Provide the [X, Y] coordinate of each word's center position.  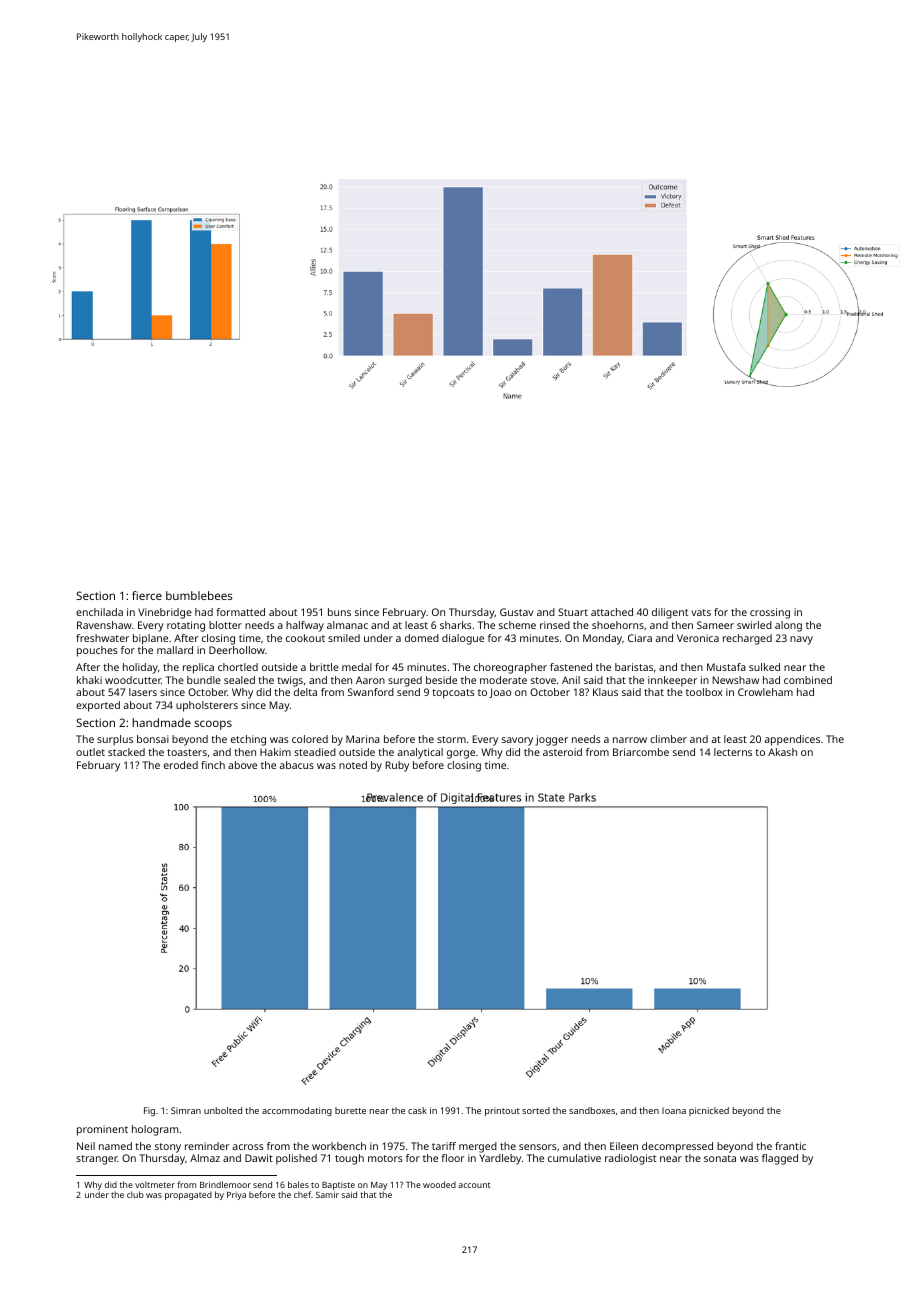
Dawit [259, 1158]
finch [213, 765]
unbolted [223, 1110]
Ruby [397, 766]
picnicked [709, 1111]
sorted [536, 1110]
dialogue [463, 639]
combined [808, 680]
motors [385, 1158]
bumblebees [199, 595]
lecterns [733, 752]
